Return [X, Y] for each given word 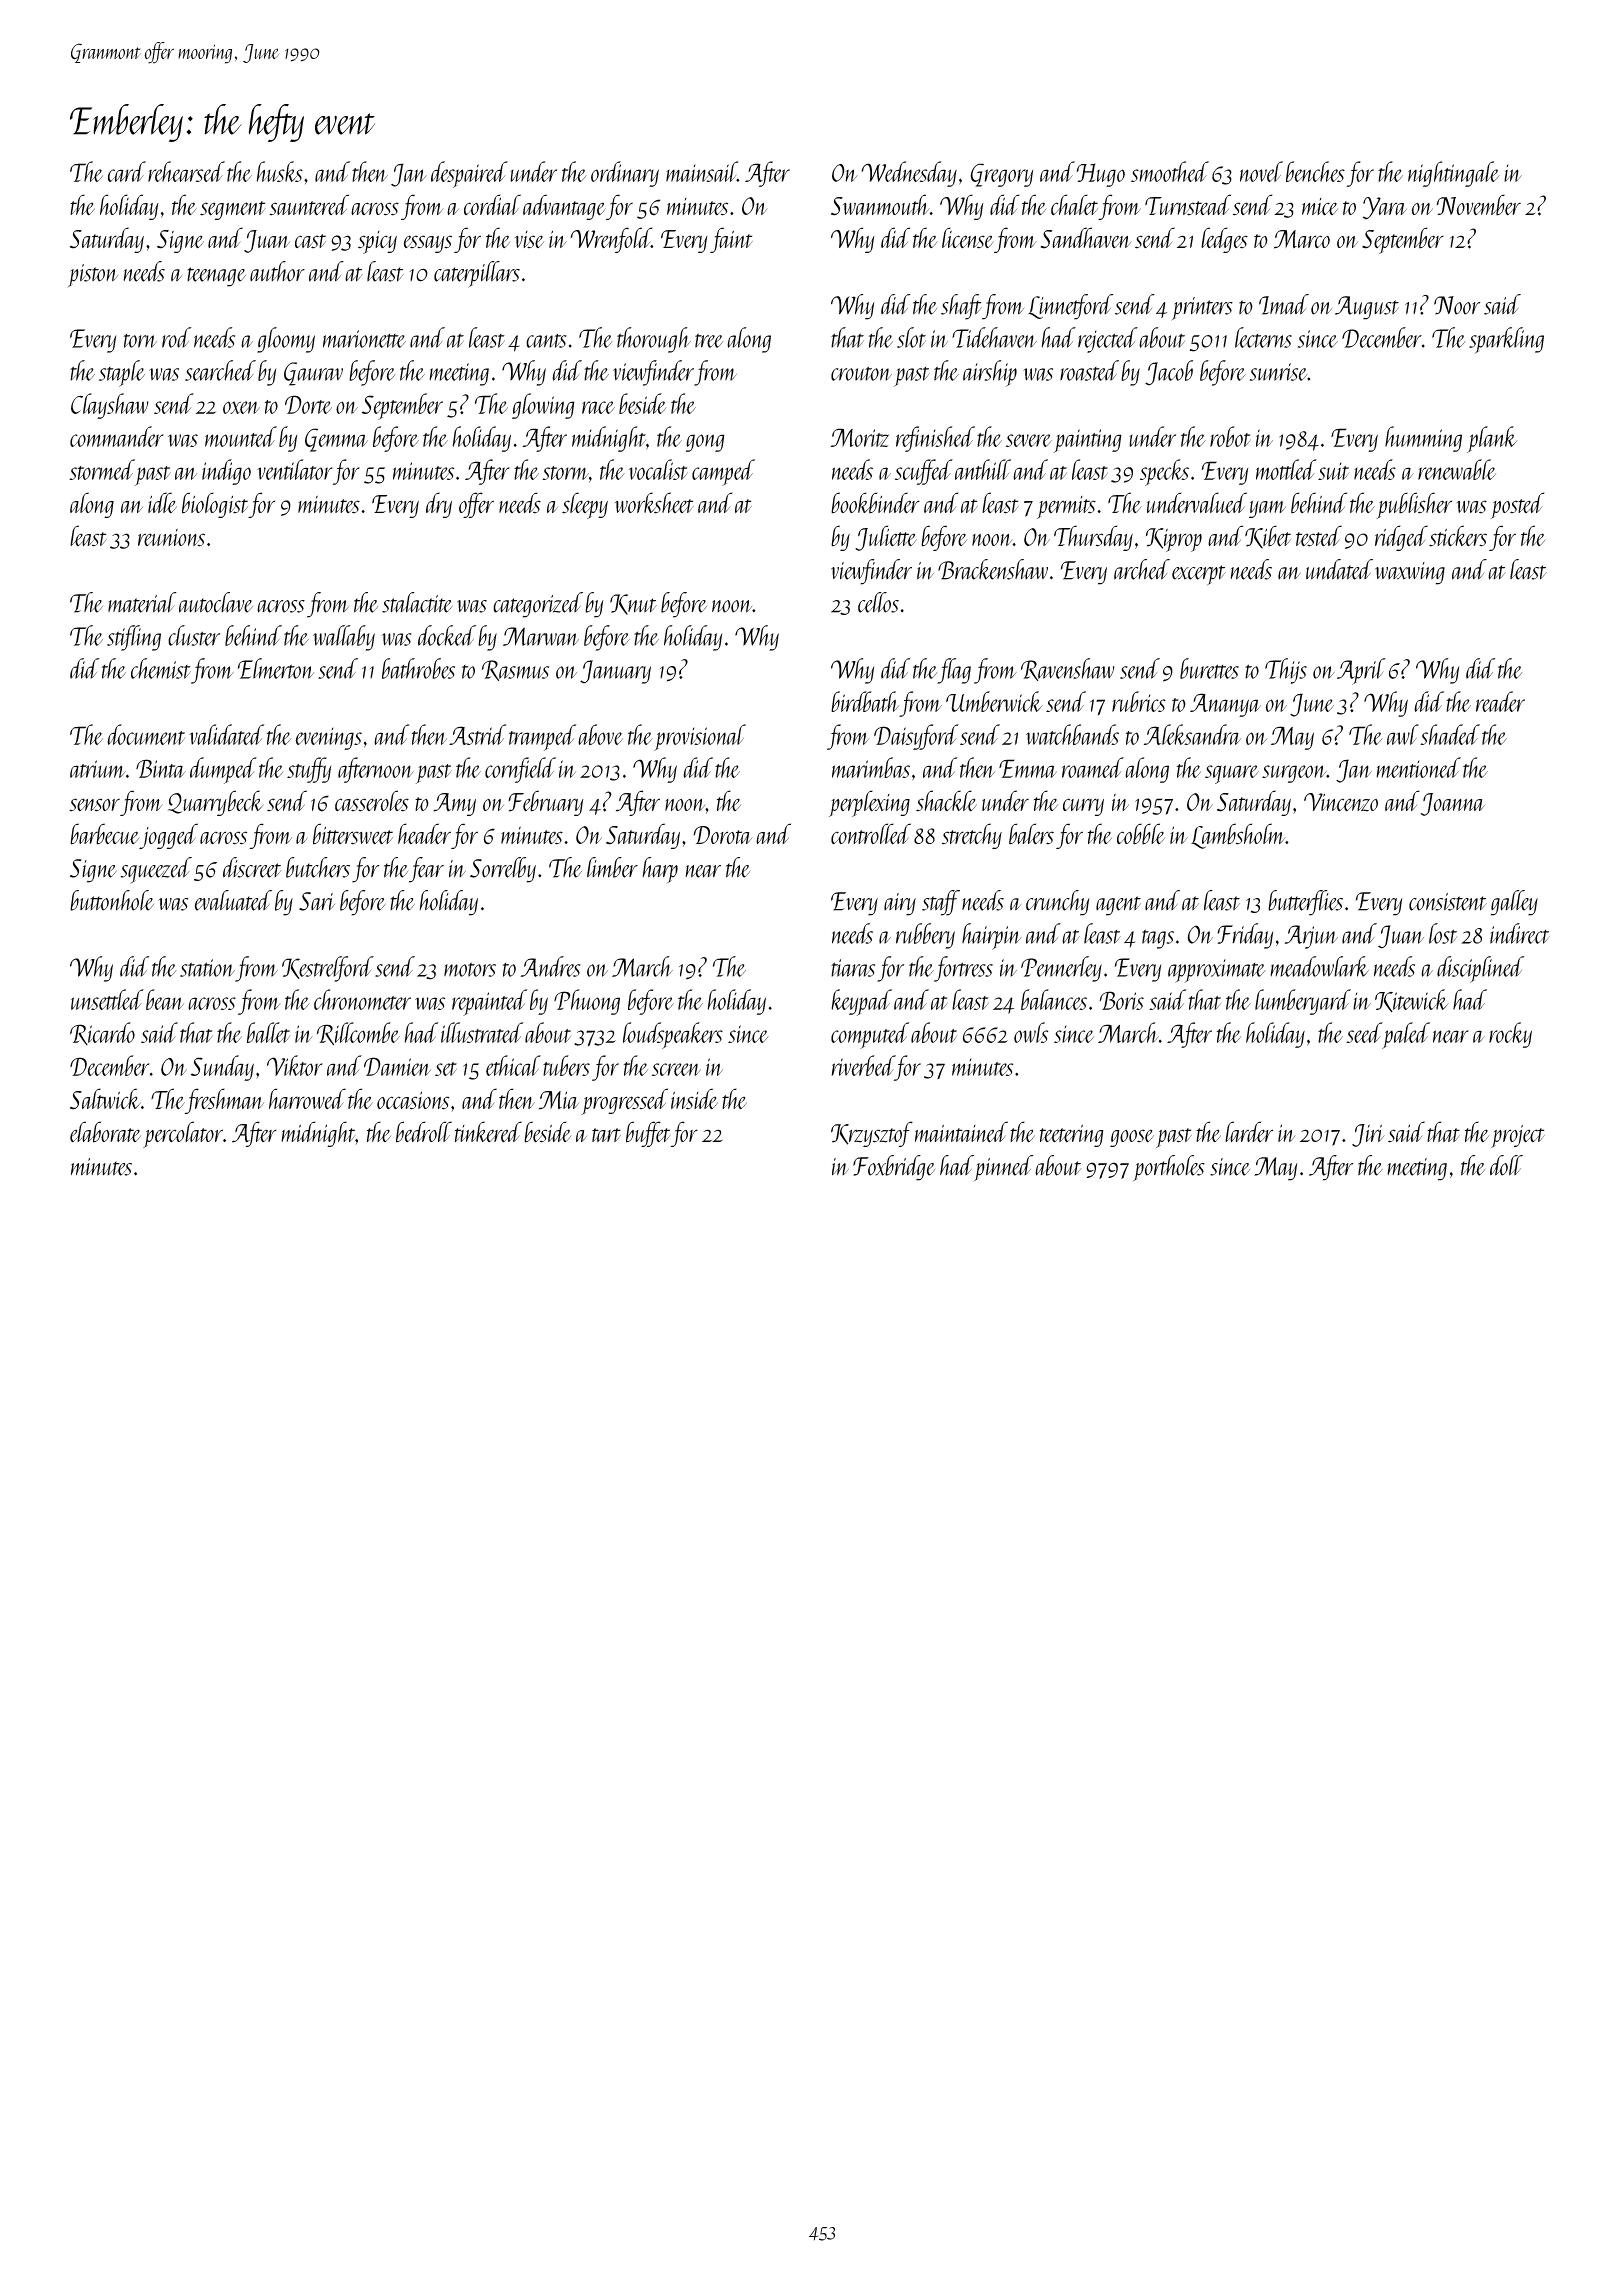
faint [731, 240]
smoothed [1170, 171]
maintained [961, 1131]
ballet [268, 1032]
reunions [171, 538]
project [1518, 1136]
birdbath [865, 701]
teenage [216, 277]
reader [1500, 701]
